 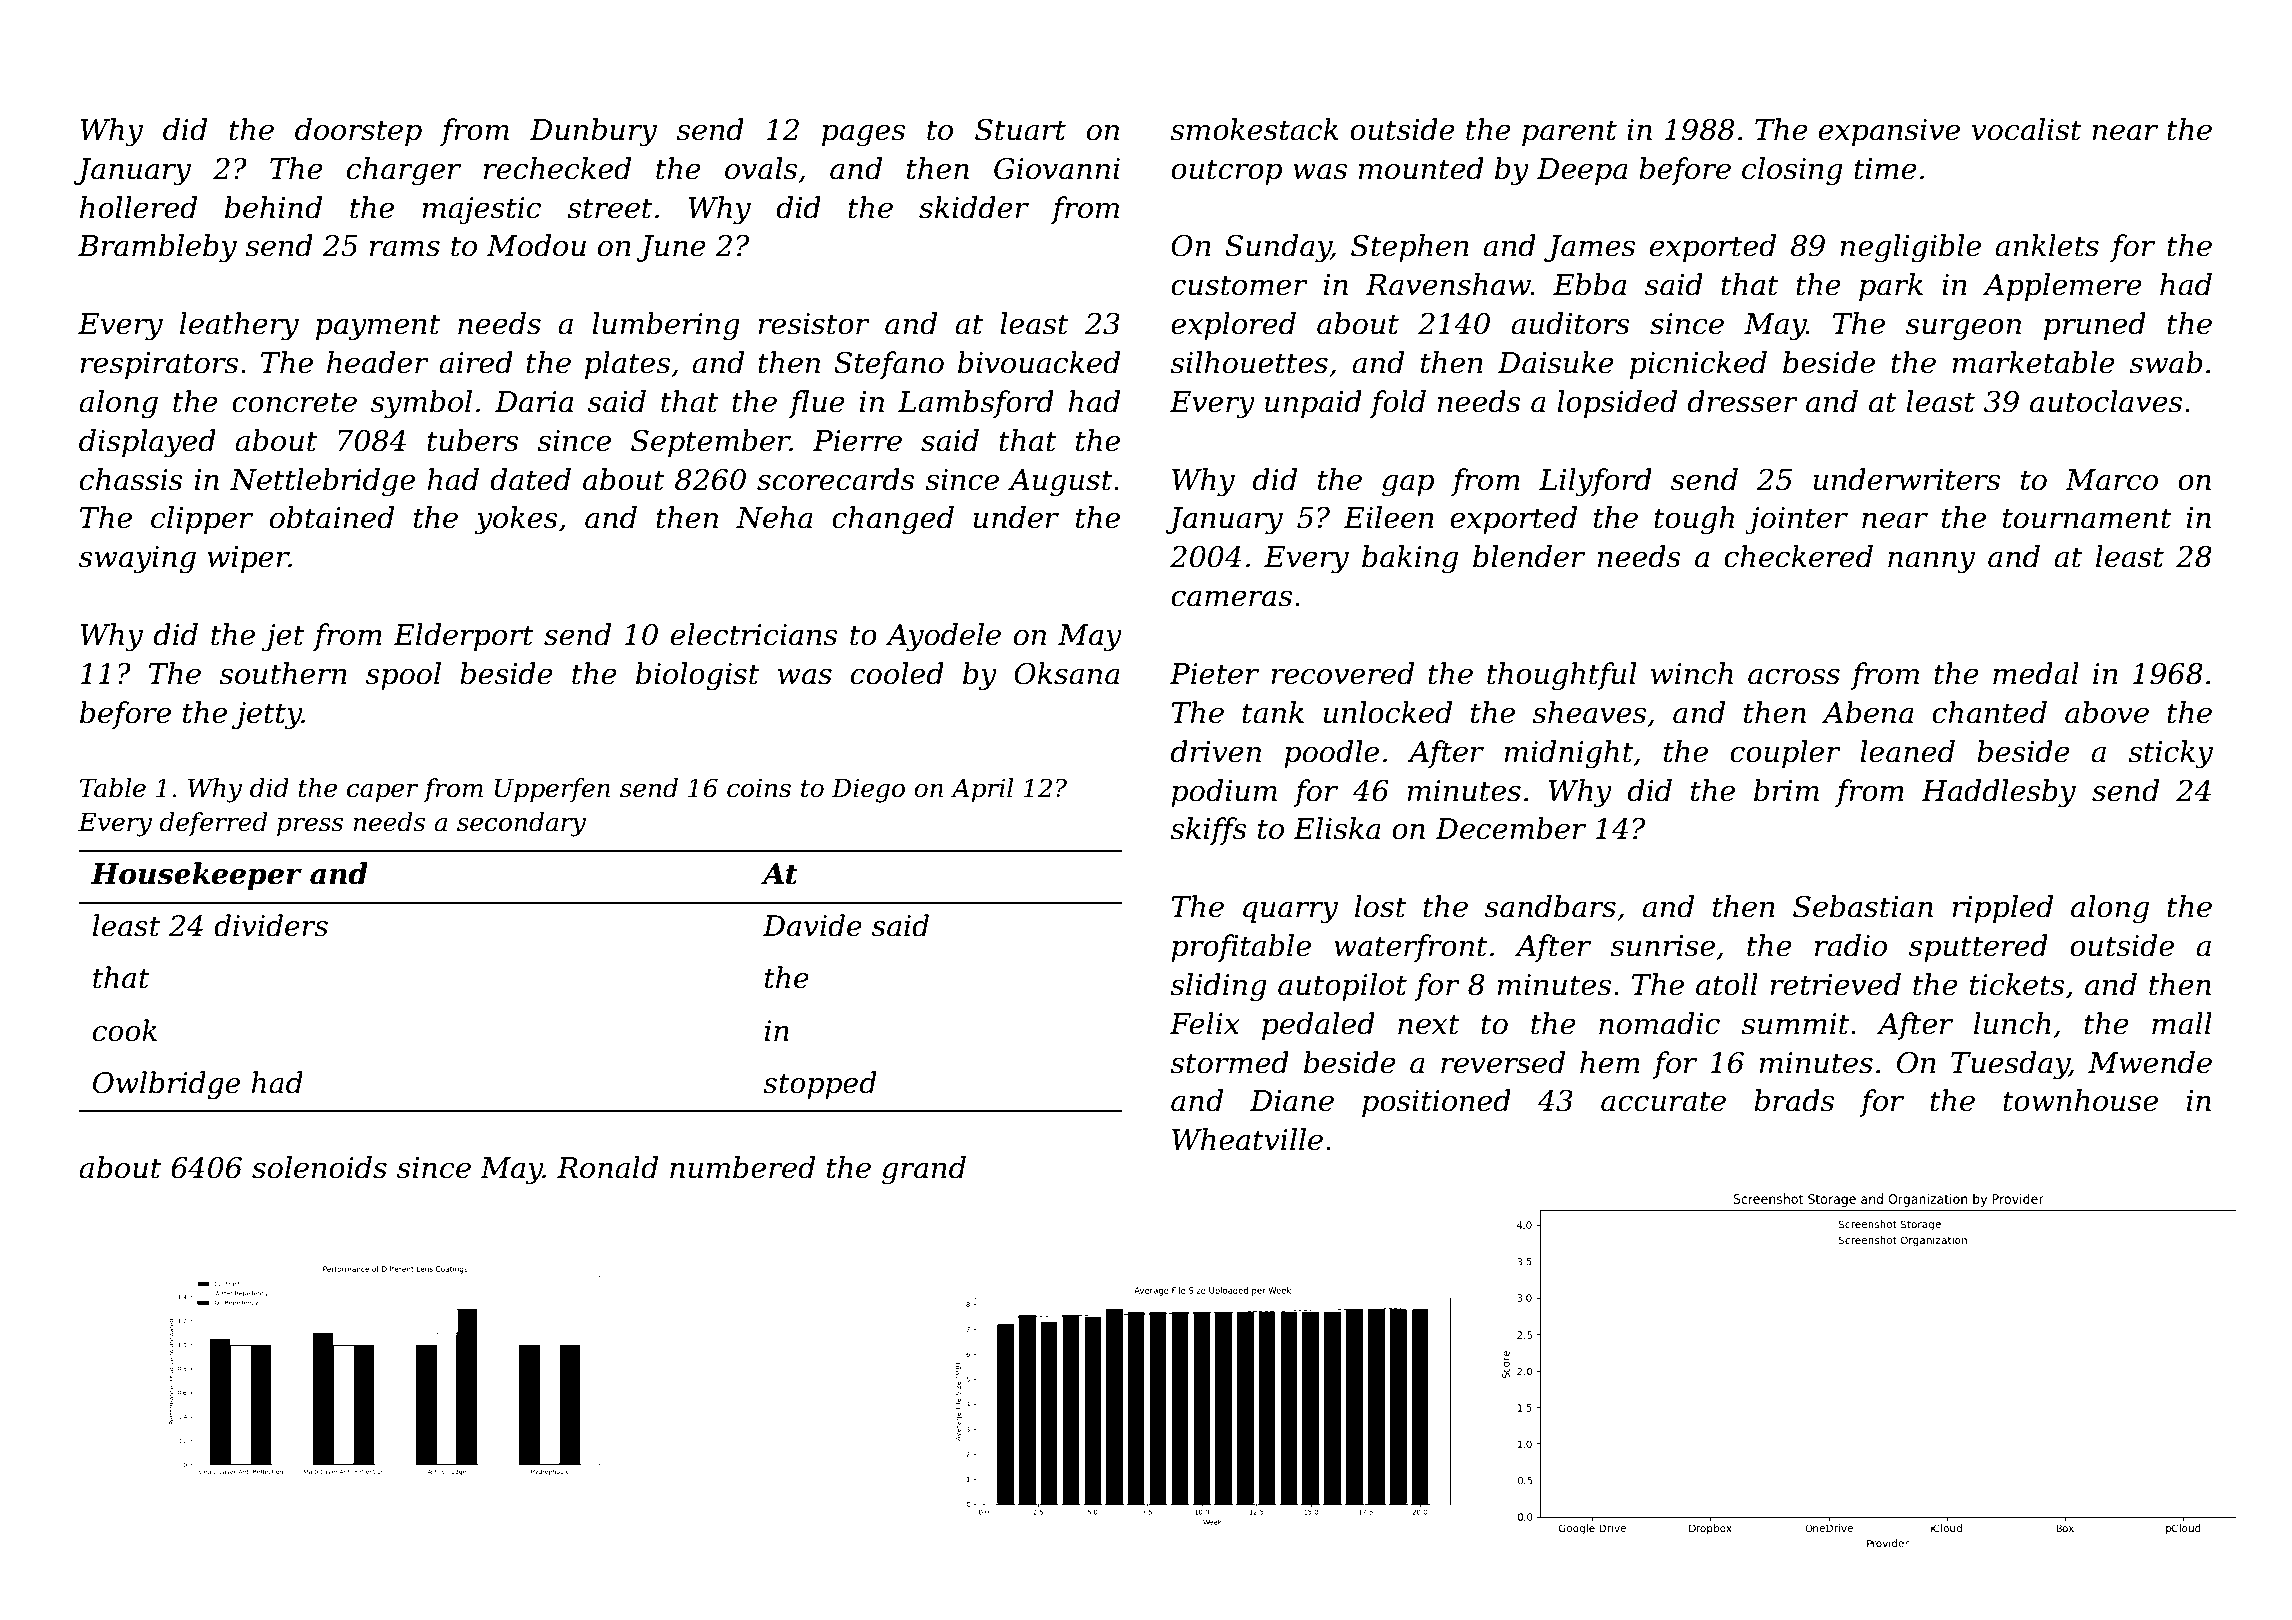 I want to click on Stephen, so click(x=1410, y=248).
